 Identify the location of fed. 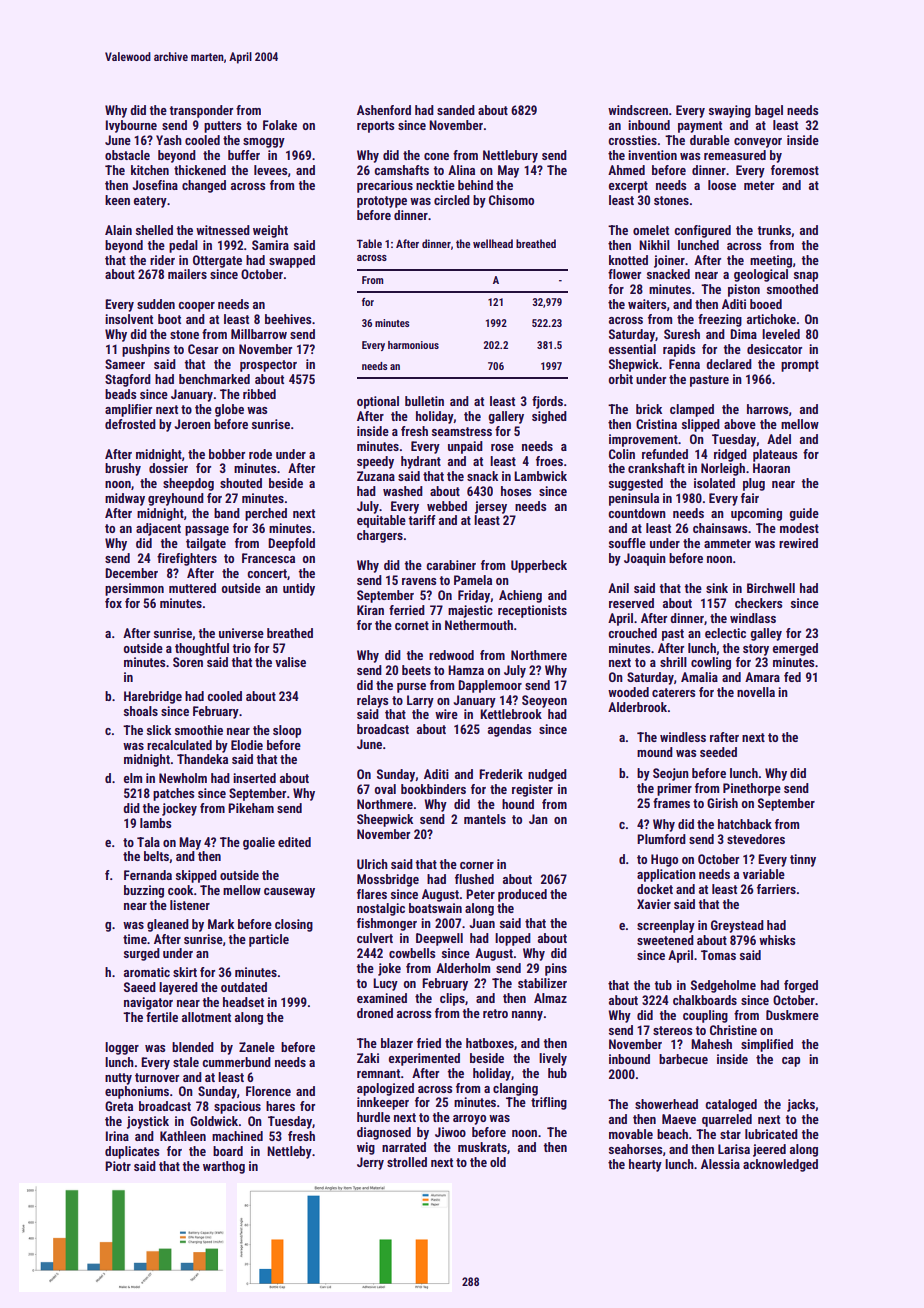
(792, 677).
